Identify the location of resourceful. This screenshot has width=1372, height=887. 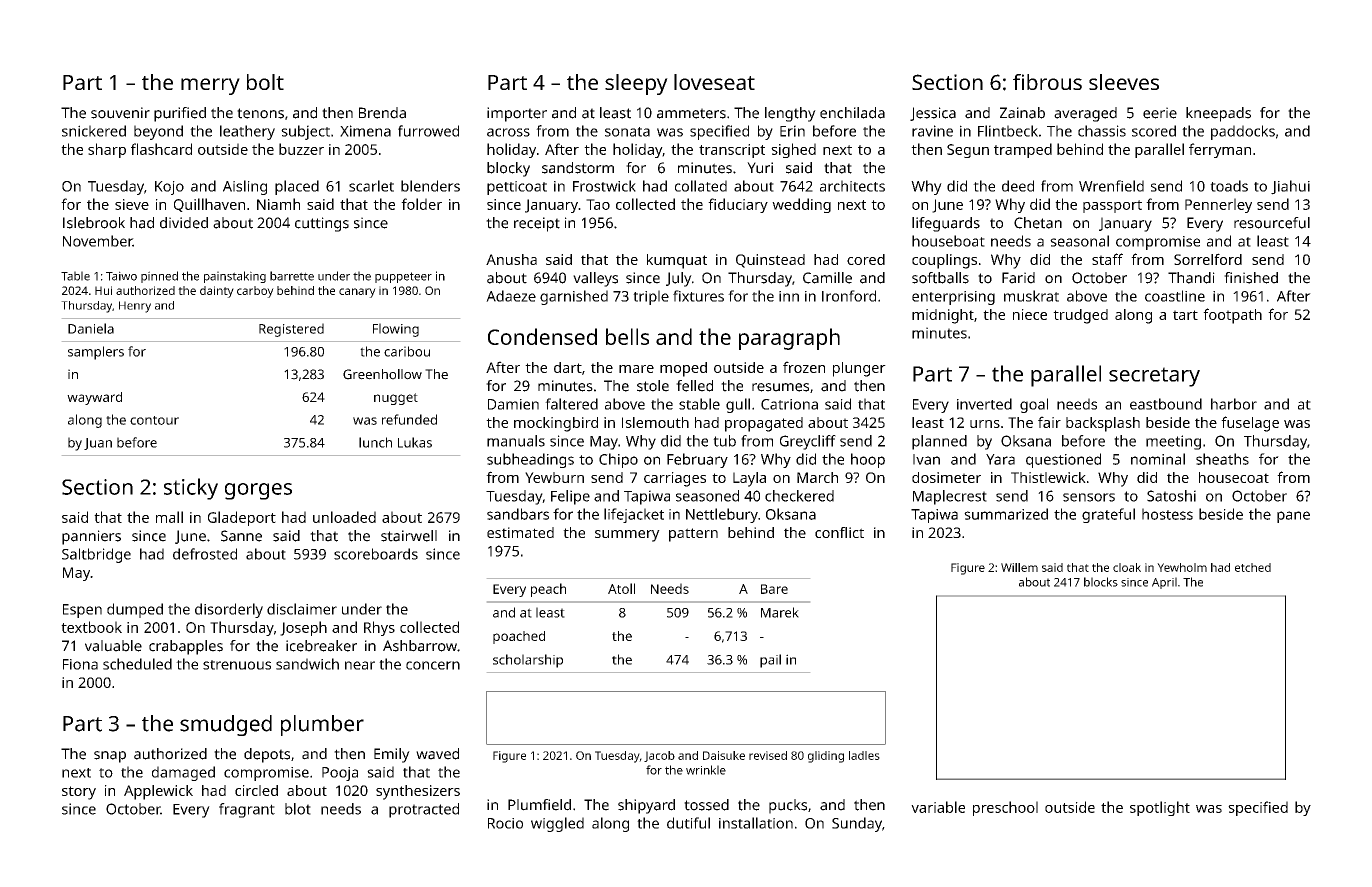
(1272, 223).
